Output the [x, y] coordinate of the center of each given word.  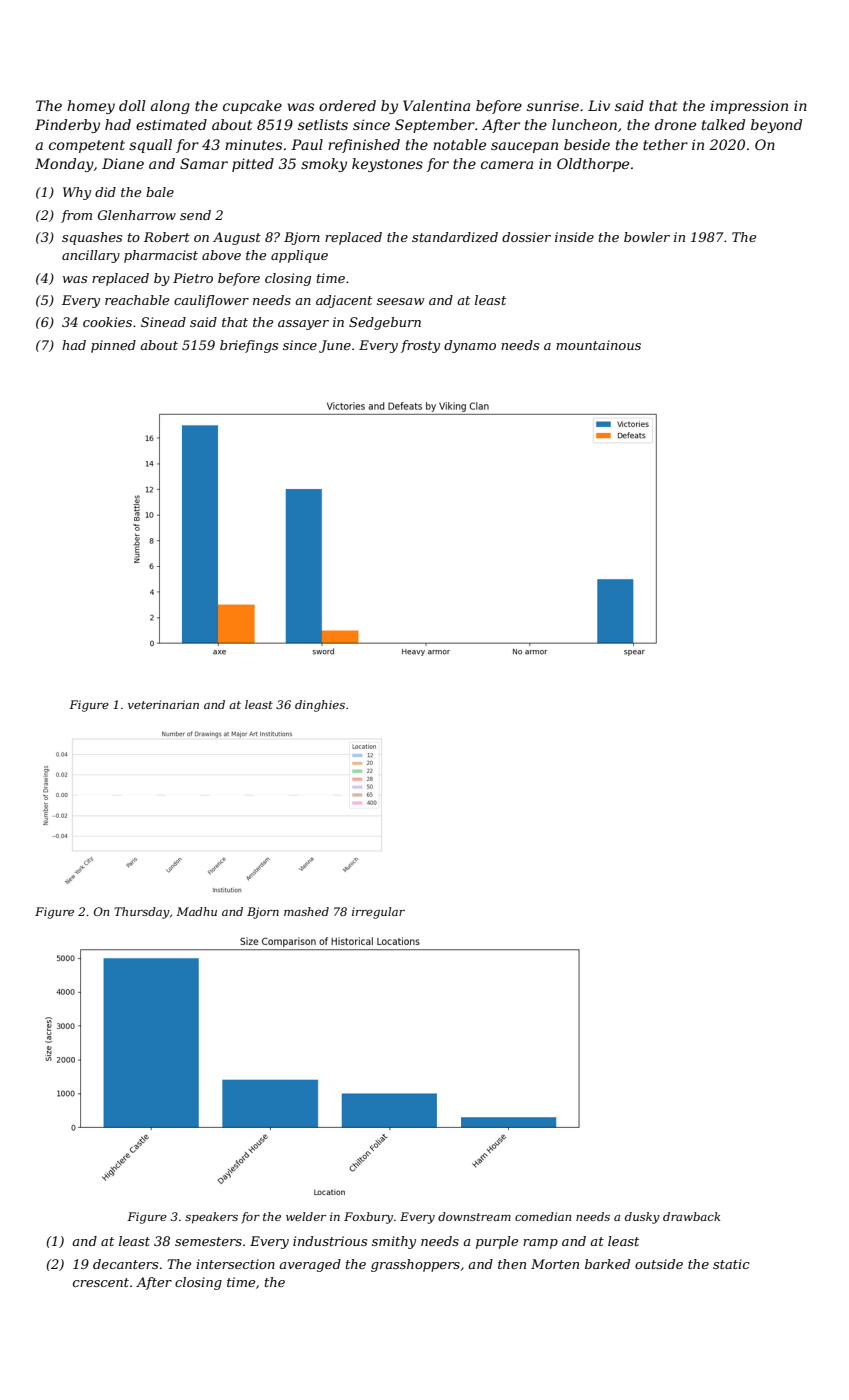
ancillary [91, 256]
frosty [420, 346]
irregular [378, 913]
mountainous [598, 345]
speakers [211, 1218]
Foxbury [368, 1218]
